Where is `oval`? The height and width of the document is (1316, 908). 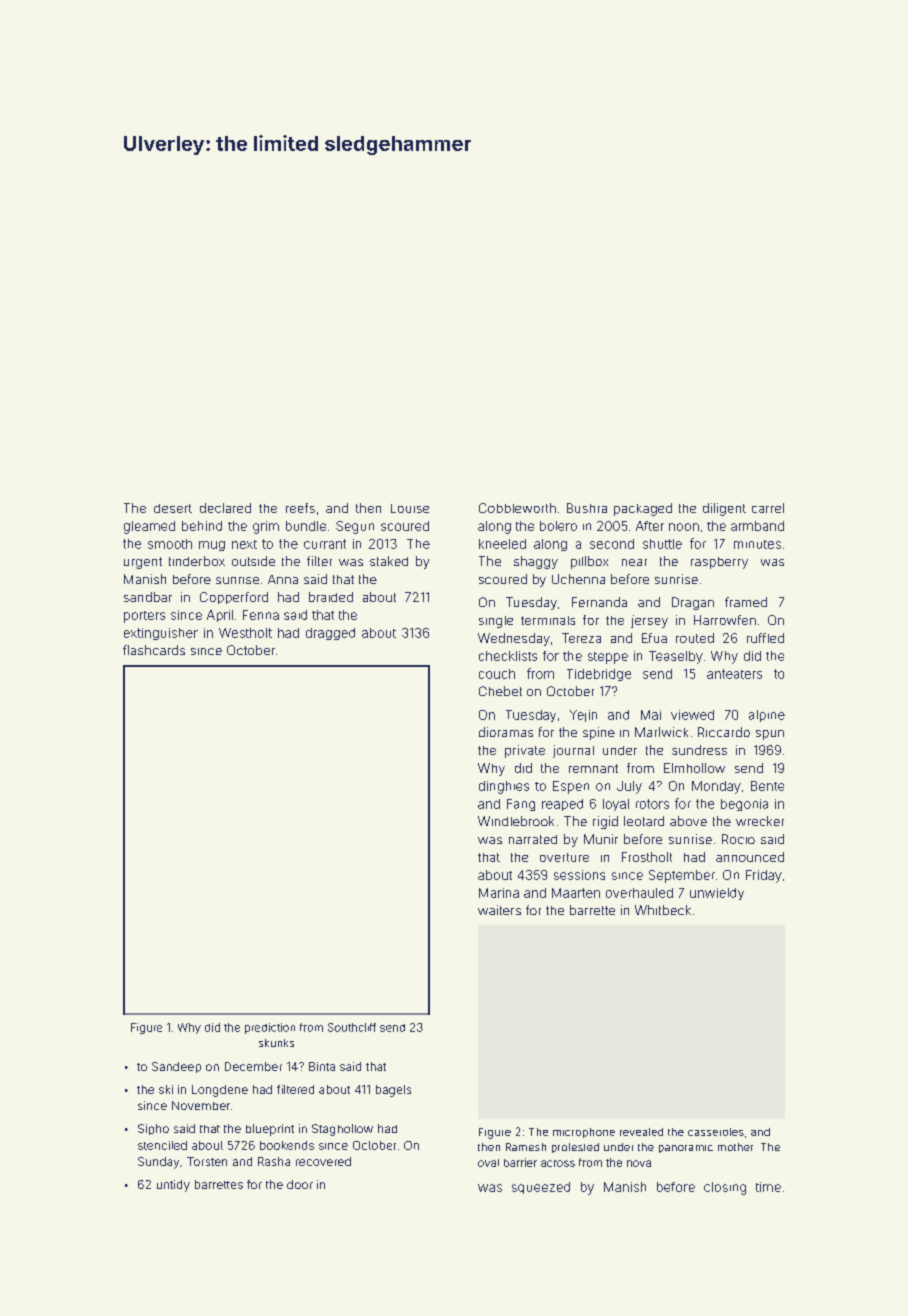 oval is located at coordinates (488, 1163).
